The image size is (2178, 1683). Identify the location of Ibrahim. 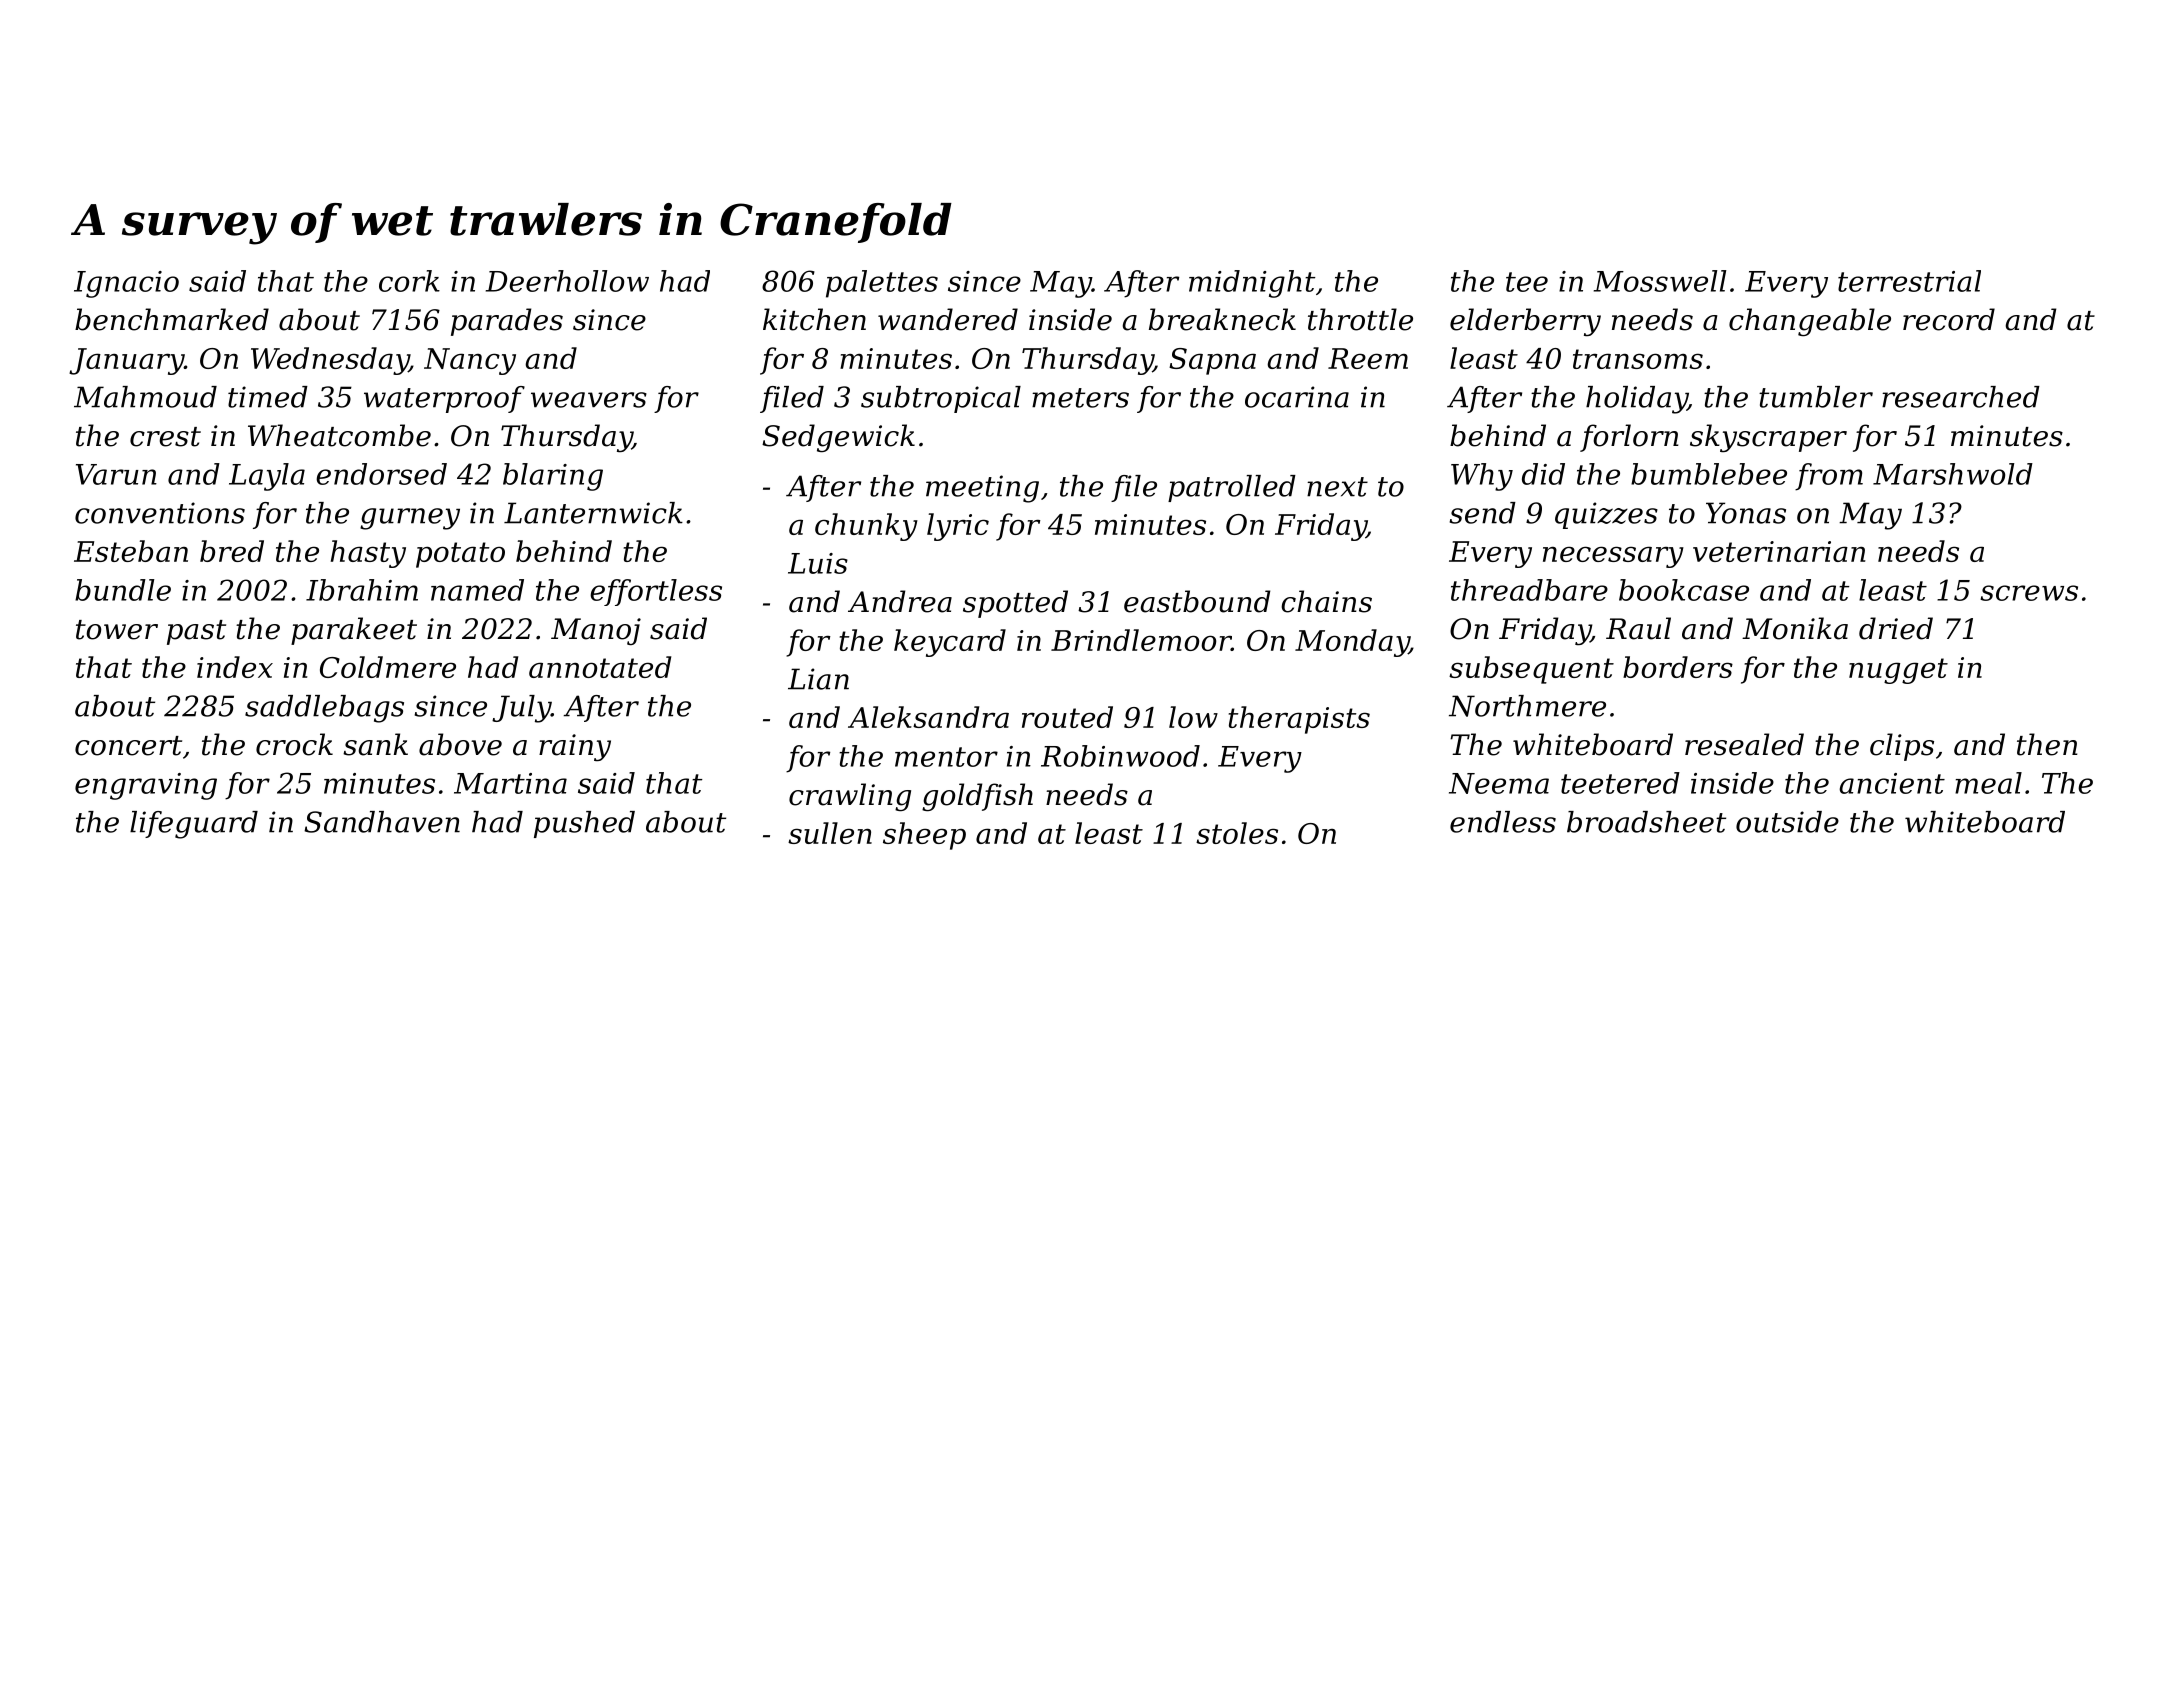
(362, 590).
